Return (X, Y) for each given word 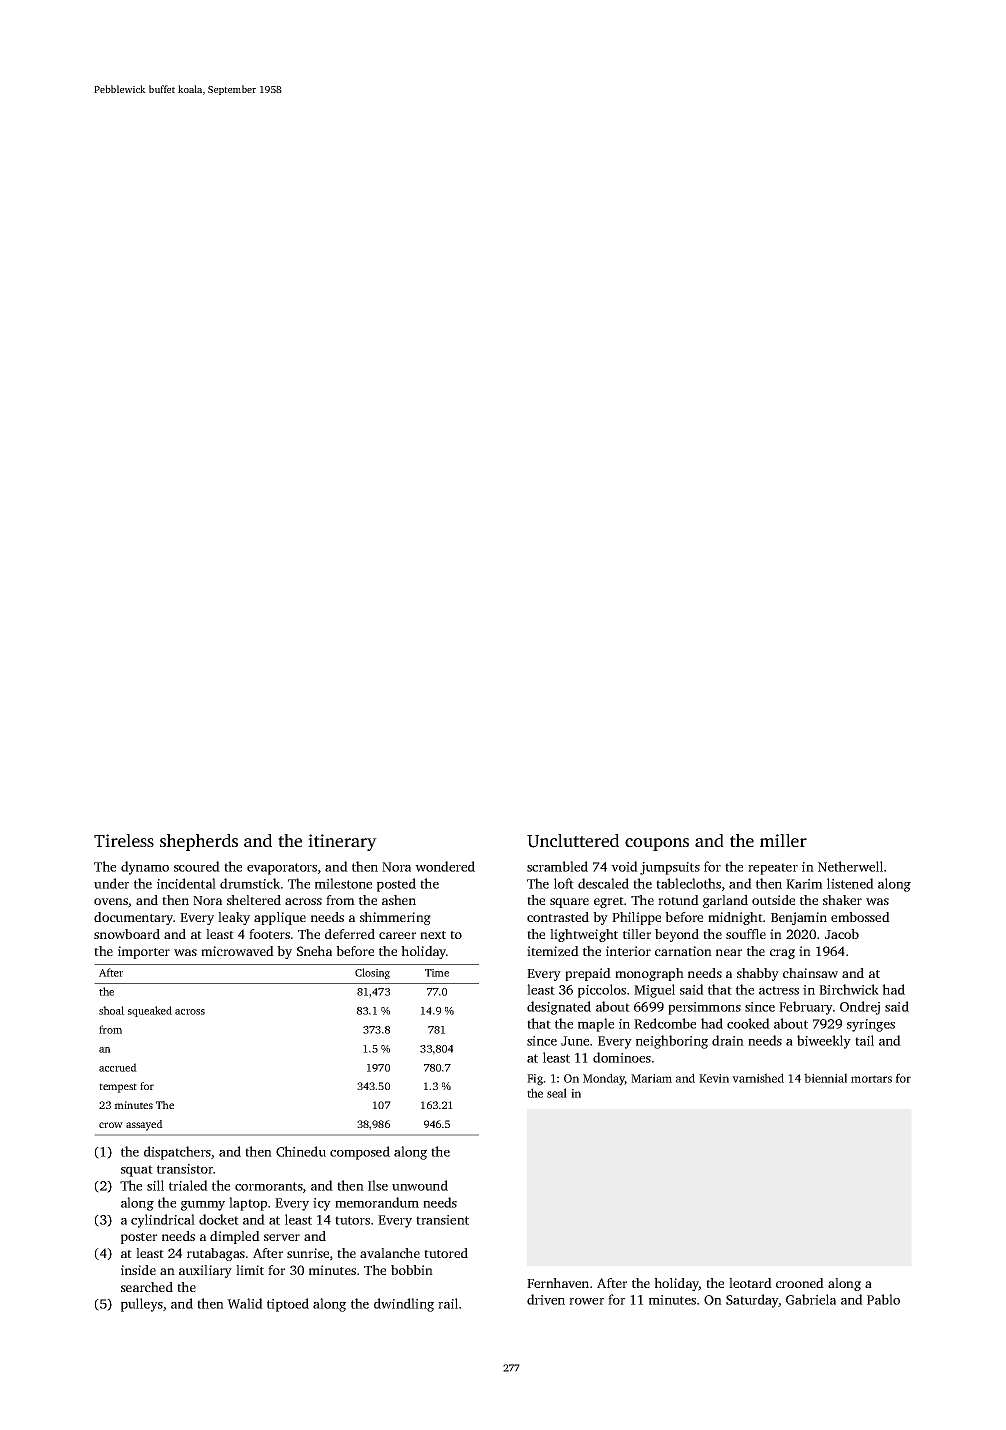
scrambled (557, 866)
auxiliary (205, 1271)
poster (139, 1238)
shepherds (199, 842)
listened (850, 883)
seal (557, 1093)
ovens (111, 901)
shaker (842, 900)
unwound (420, 1185)
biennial (825, 1078)
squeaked (150, 1011)
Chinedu (301, 1151)
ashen (399, 900)
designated (559, 1008)
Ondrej (860, 1008)
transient (442, 1220)
